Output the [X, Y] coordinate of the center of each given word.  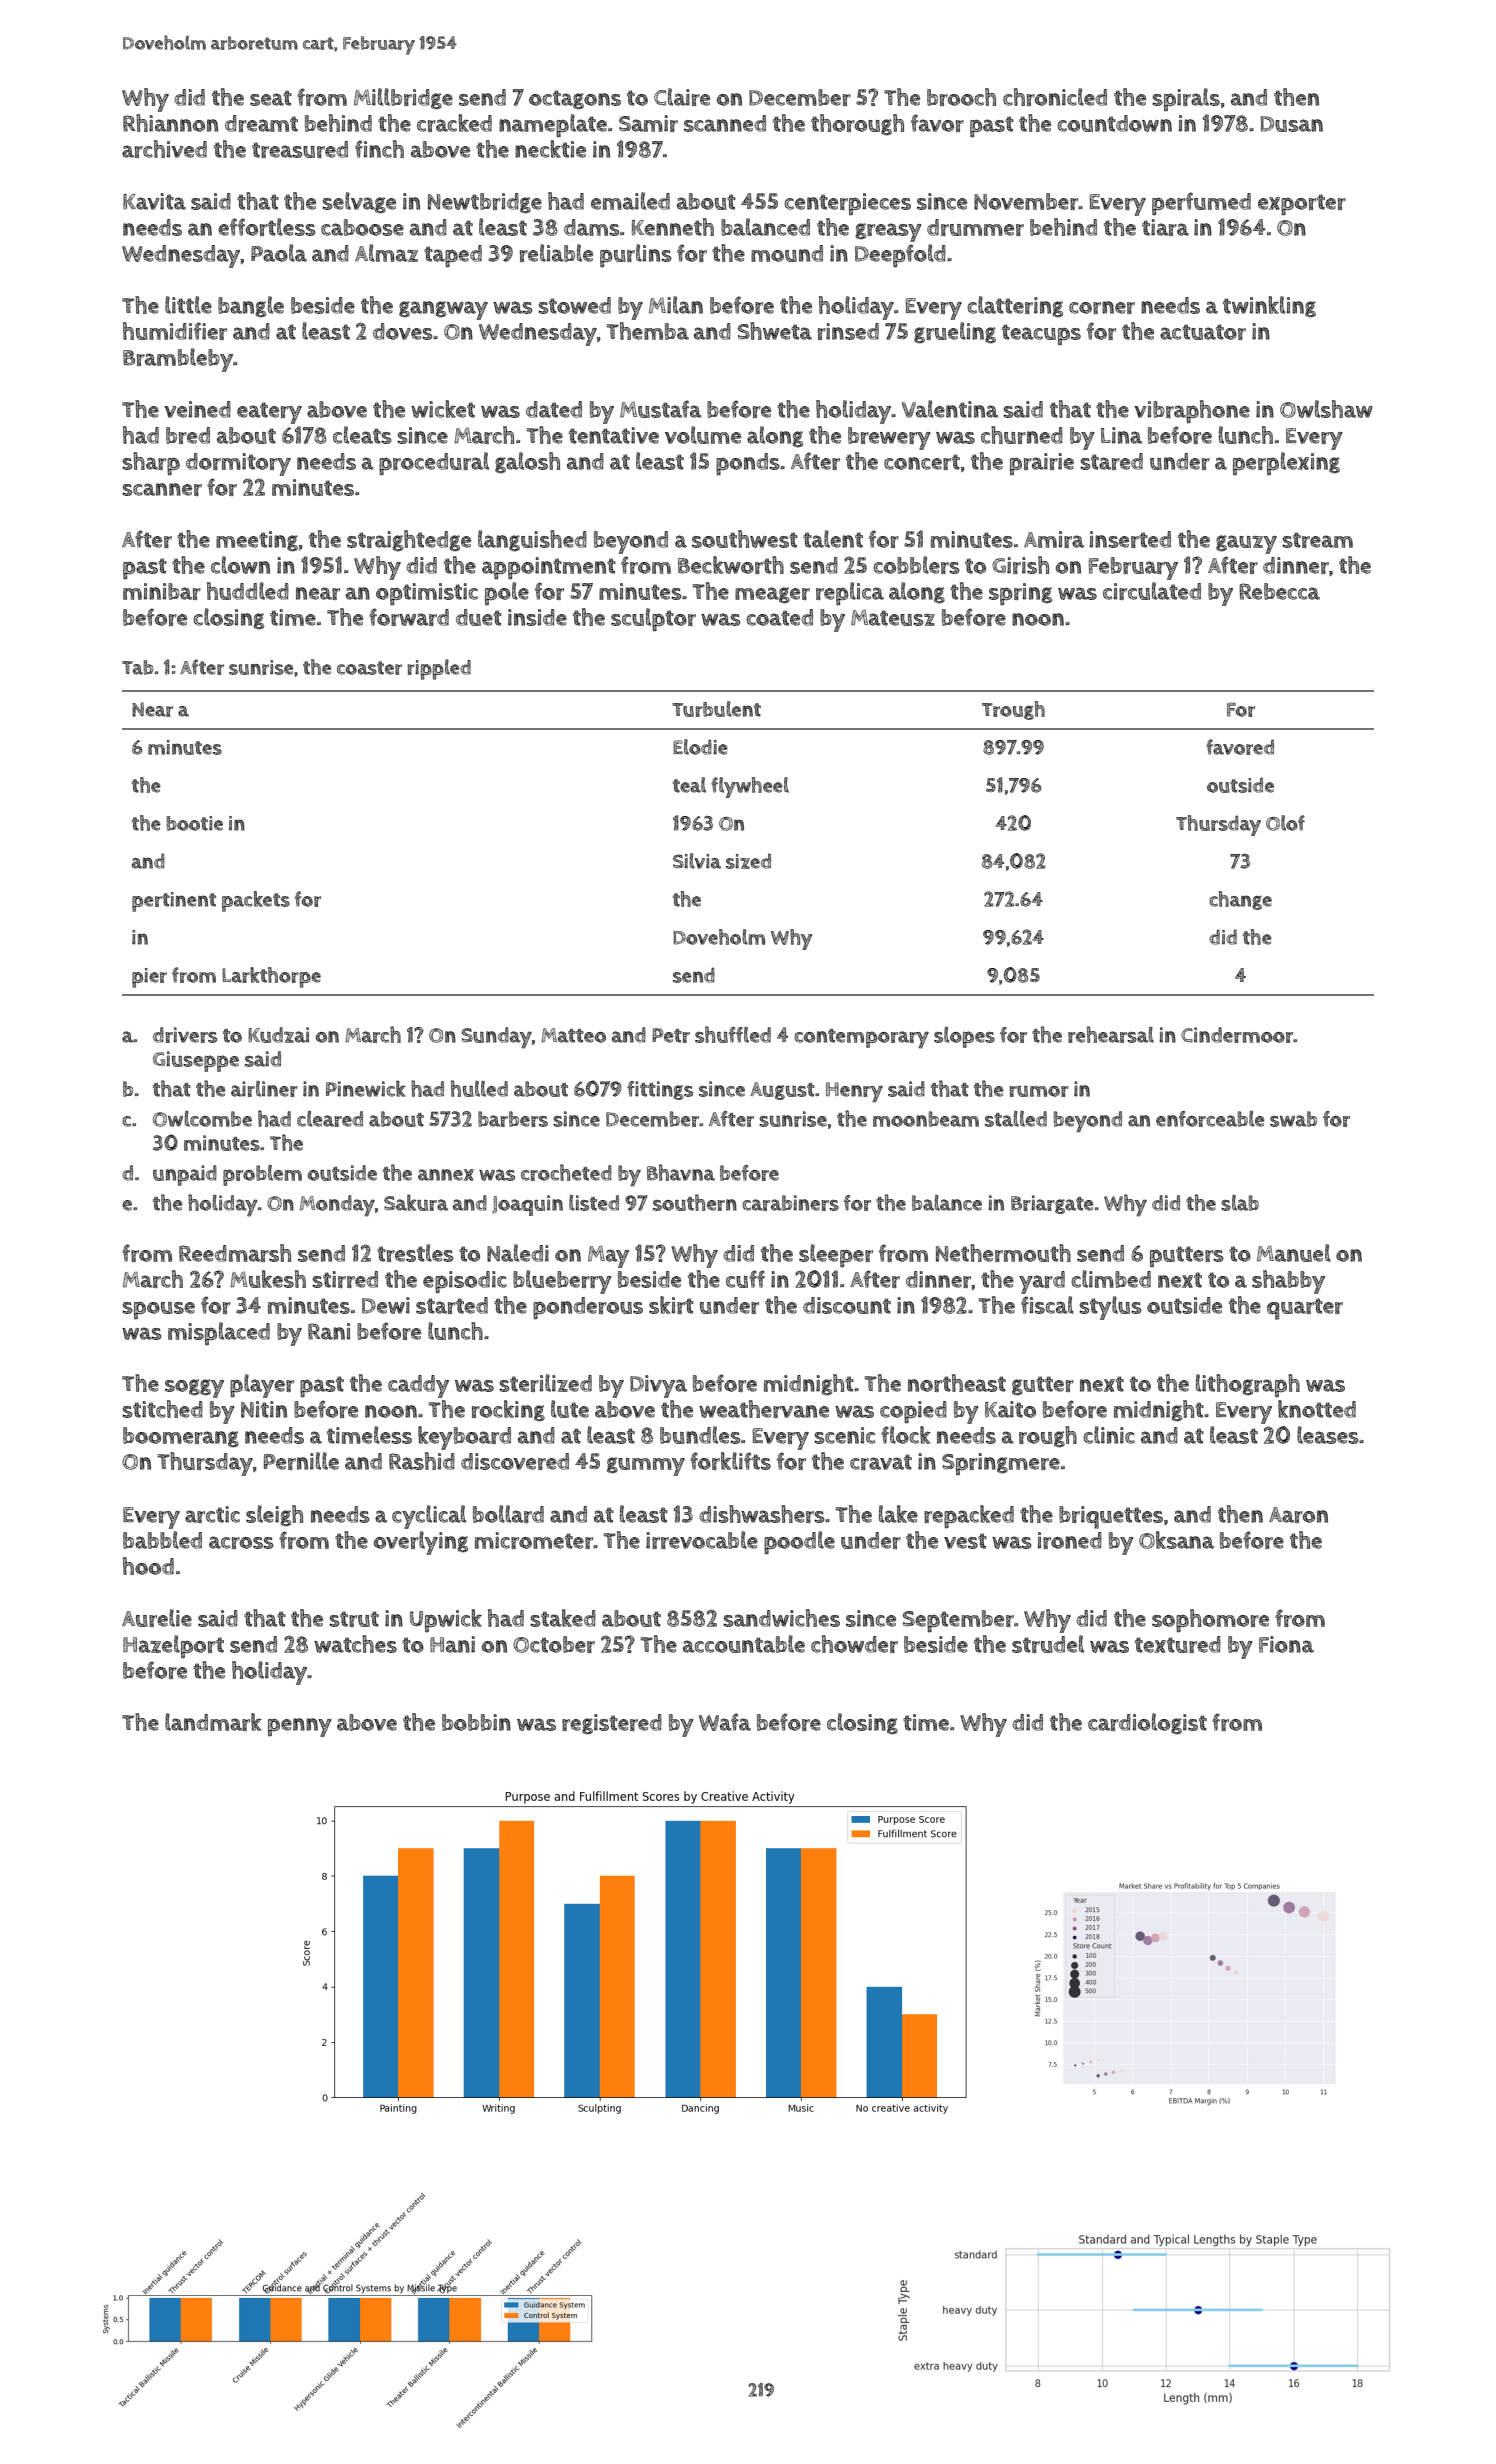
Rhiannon [170, 123]
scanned [725, 123]
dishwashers [762, 1514]
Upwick [446, 1621]
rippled [439, 669]
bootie [194, 823]
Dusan [1291, 124]
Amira [1054, 539]
